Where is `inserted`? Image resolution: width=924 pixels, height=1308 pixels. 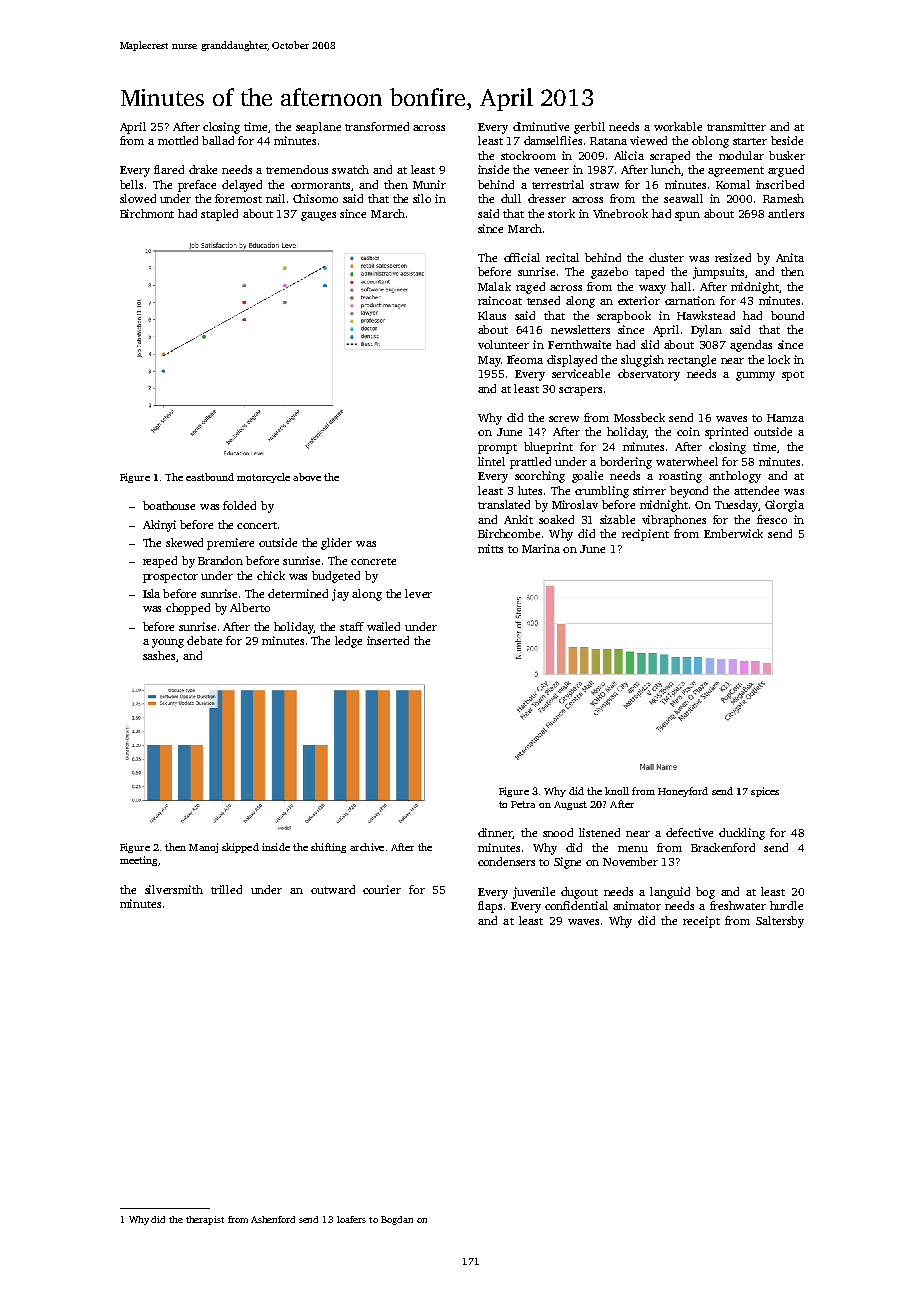 inserted is located at coordinates (388, 640).
